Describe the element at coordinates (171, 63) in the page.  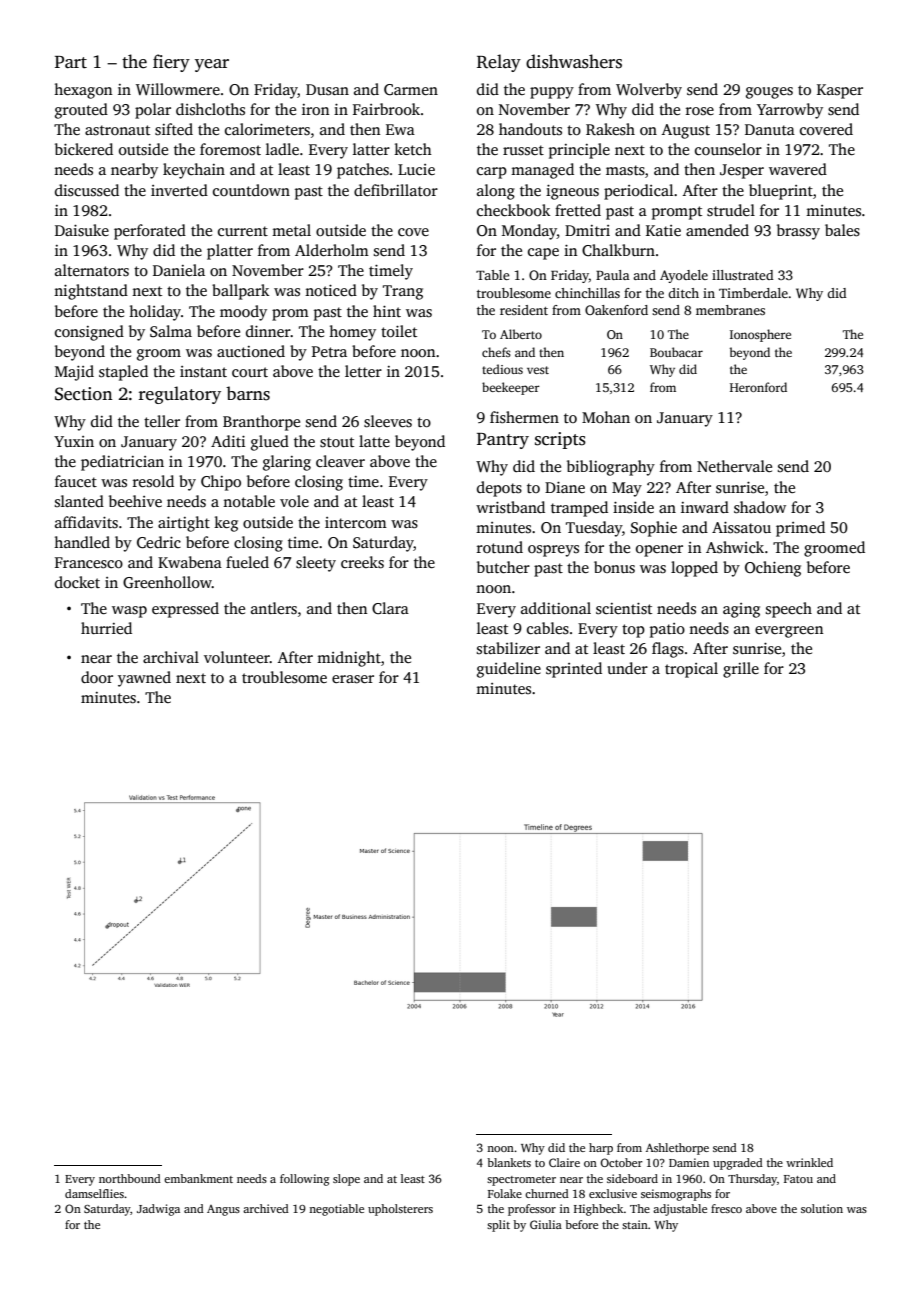
I see `fiery` at that location.
